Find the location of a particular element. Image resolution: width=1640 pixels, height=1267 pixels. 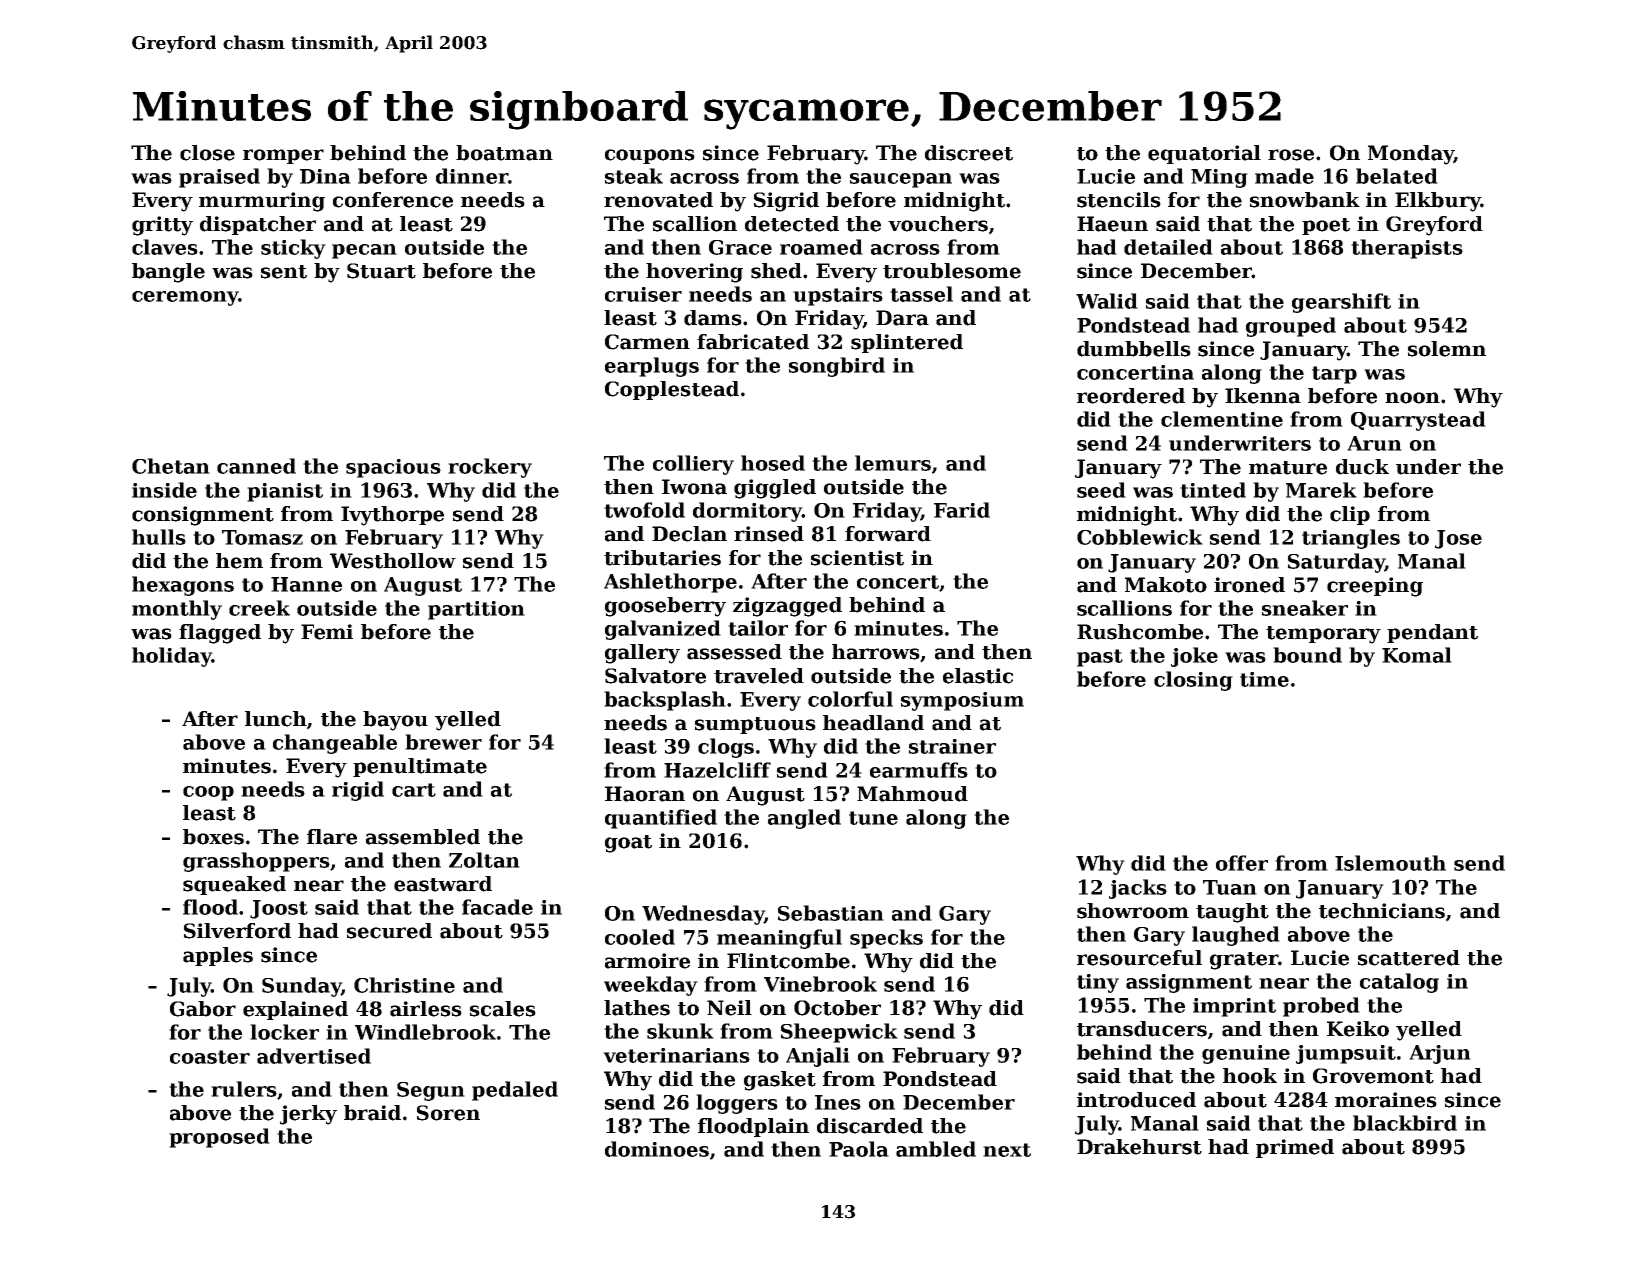

noon is located at coordinates (1412, 398).
